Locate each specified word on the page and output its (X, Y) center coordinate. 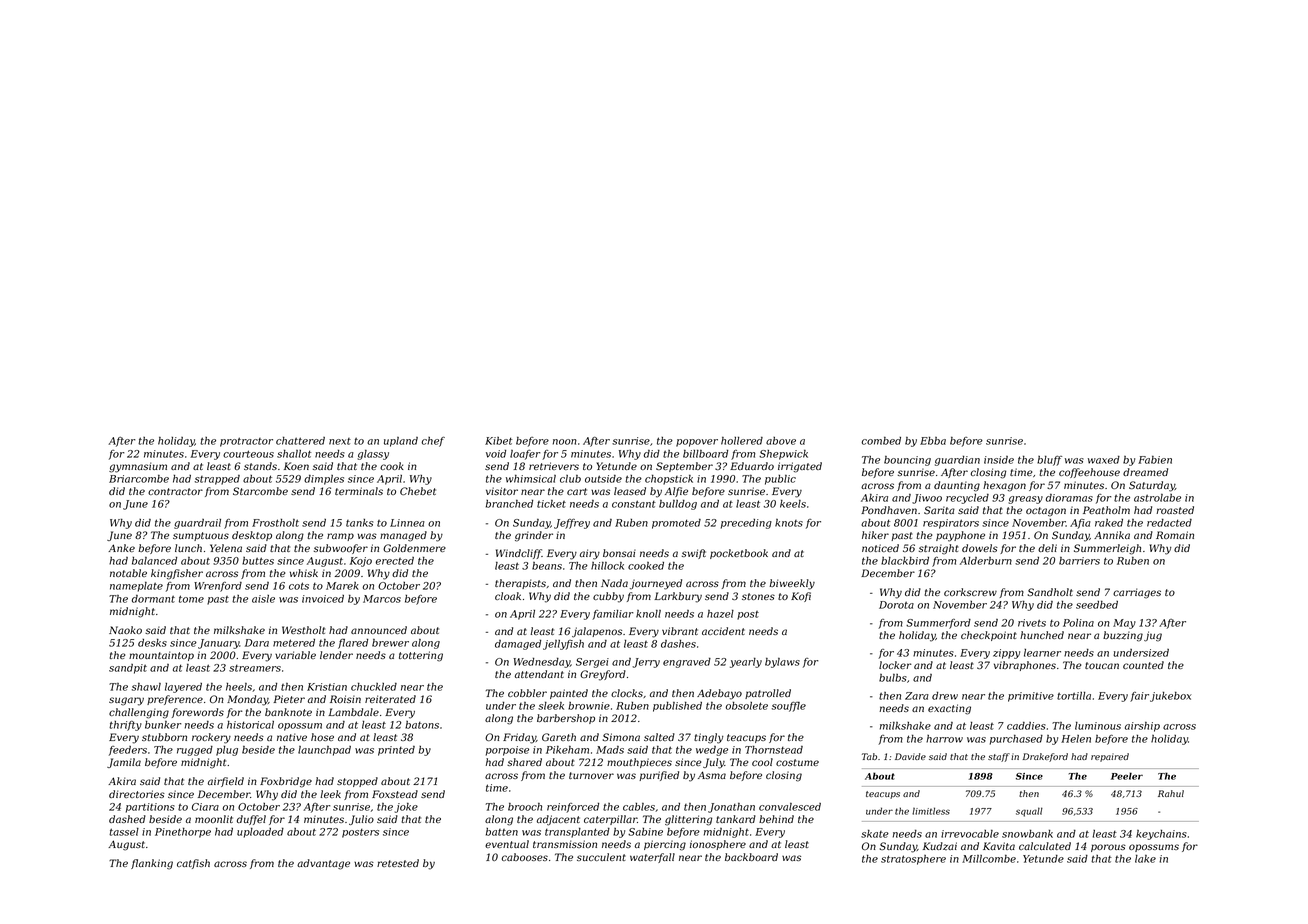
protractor (246, 442)
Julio (361, 820)
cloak (508, 596)
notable (128, 573)
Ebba (933, 441)
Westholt (303, 630)
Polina (1078, 623)
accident (723, 631)
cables (639, 807)
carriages (1137, 593)
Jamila (124, 763)
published (677, 707)
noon (565, 442)
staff (999, 757)
